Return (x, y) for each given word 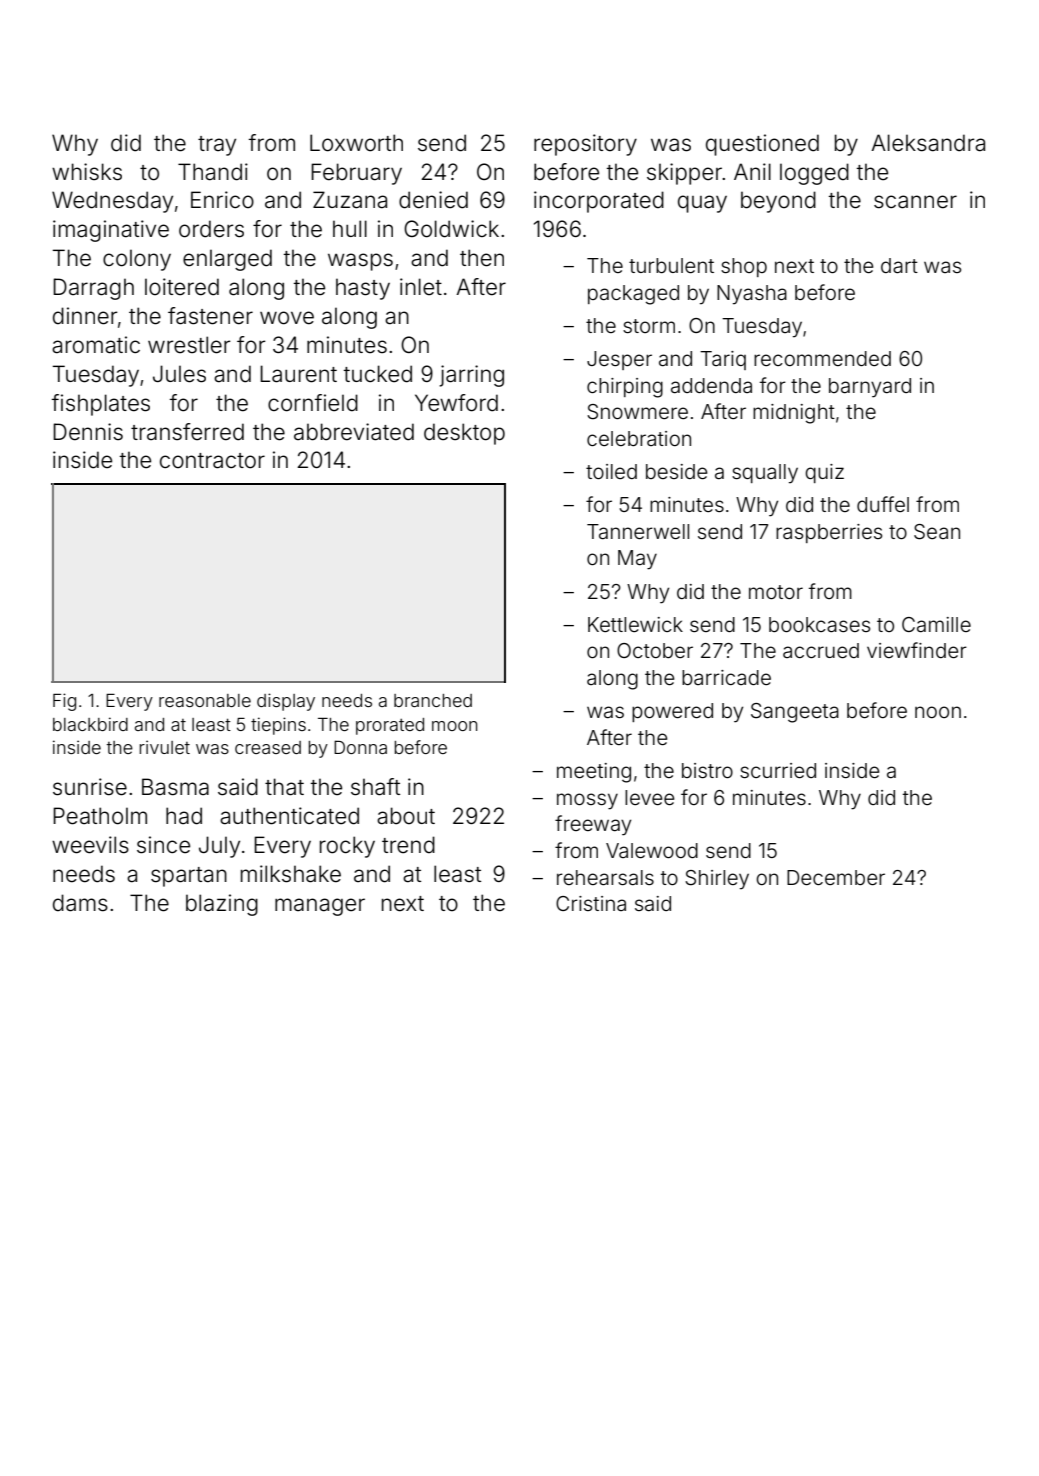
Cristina (591, 903)
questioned (762, 145)
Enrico (222, 200)
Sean (937, 532)
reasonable (205, 700)
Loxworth (356, 143)
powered (672, 712)
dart (899, 265)
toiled (611, 471)
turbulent (671, 265)
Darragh (93, 289)
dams (80, 903)
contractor (212, 461)
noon (938, 712)
